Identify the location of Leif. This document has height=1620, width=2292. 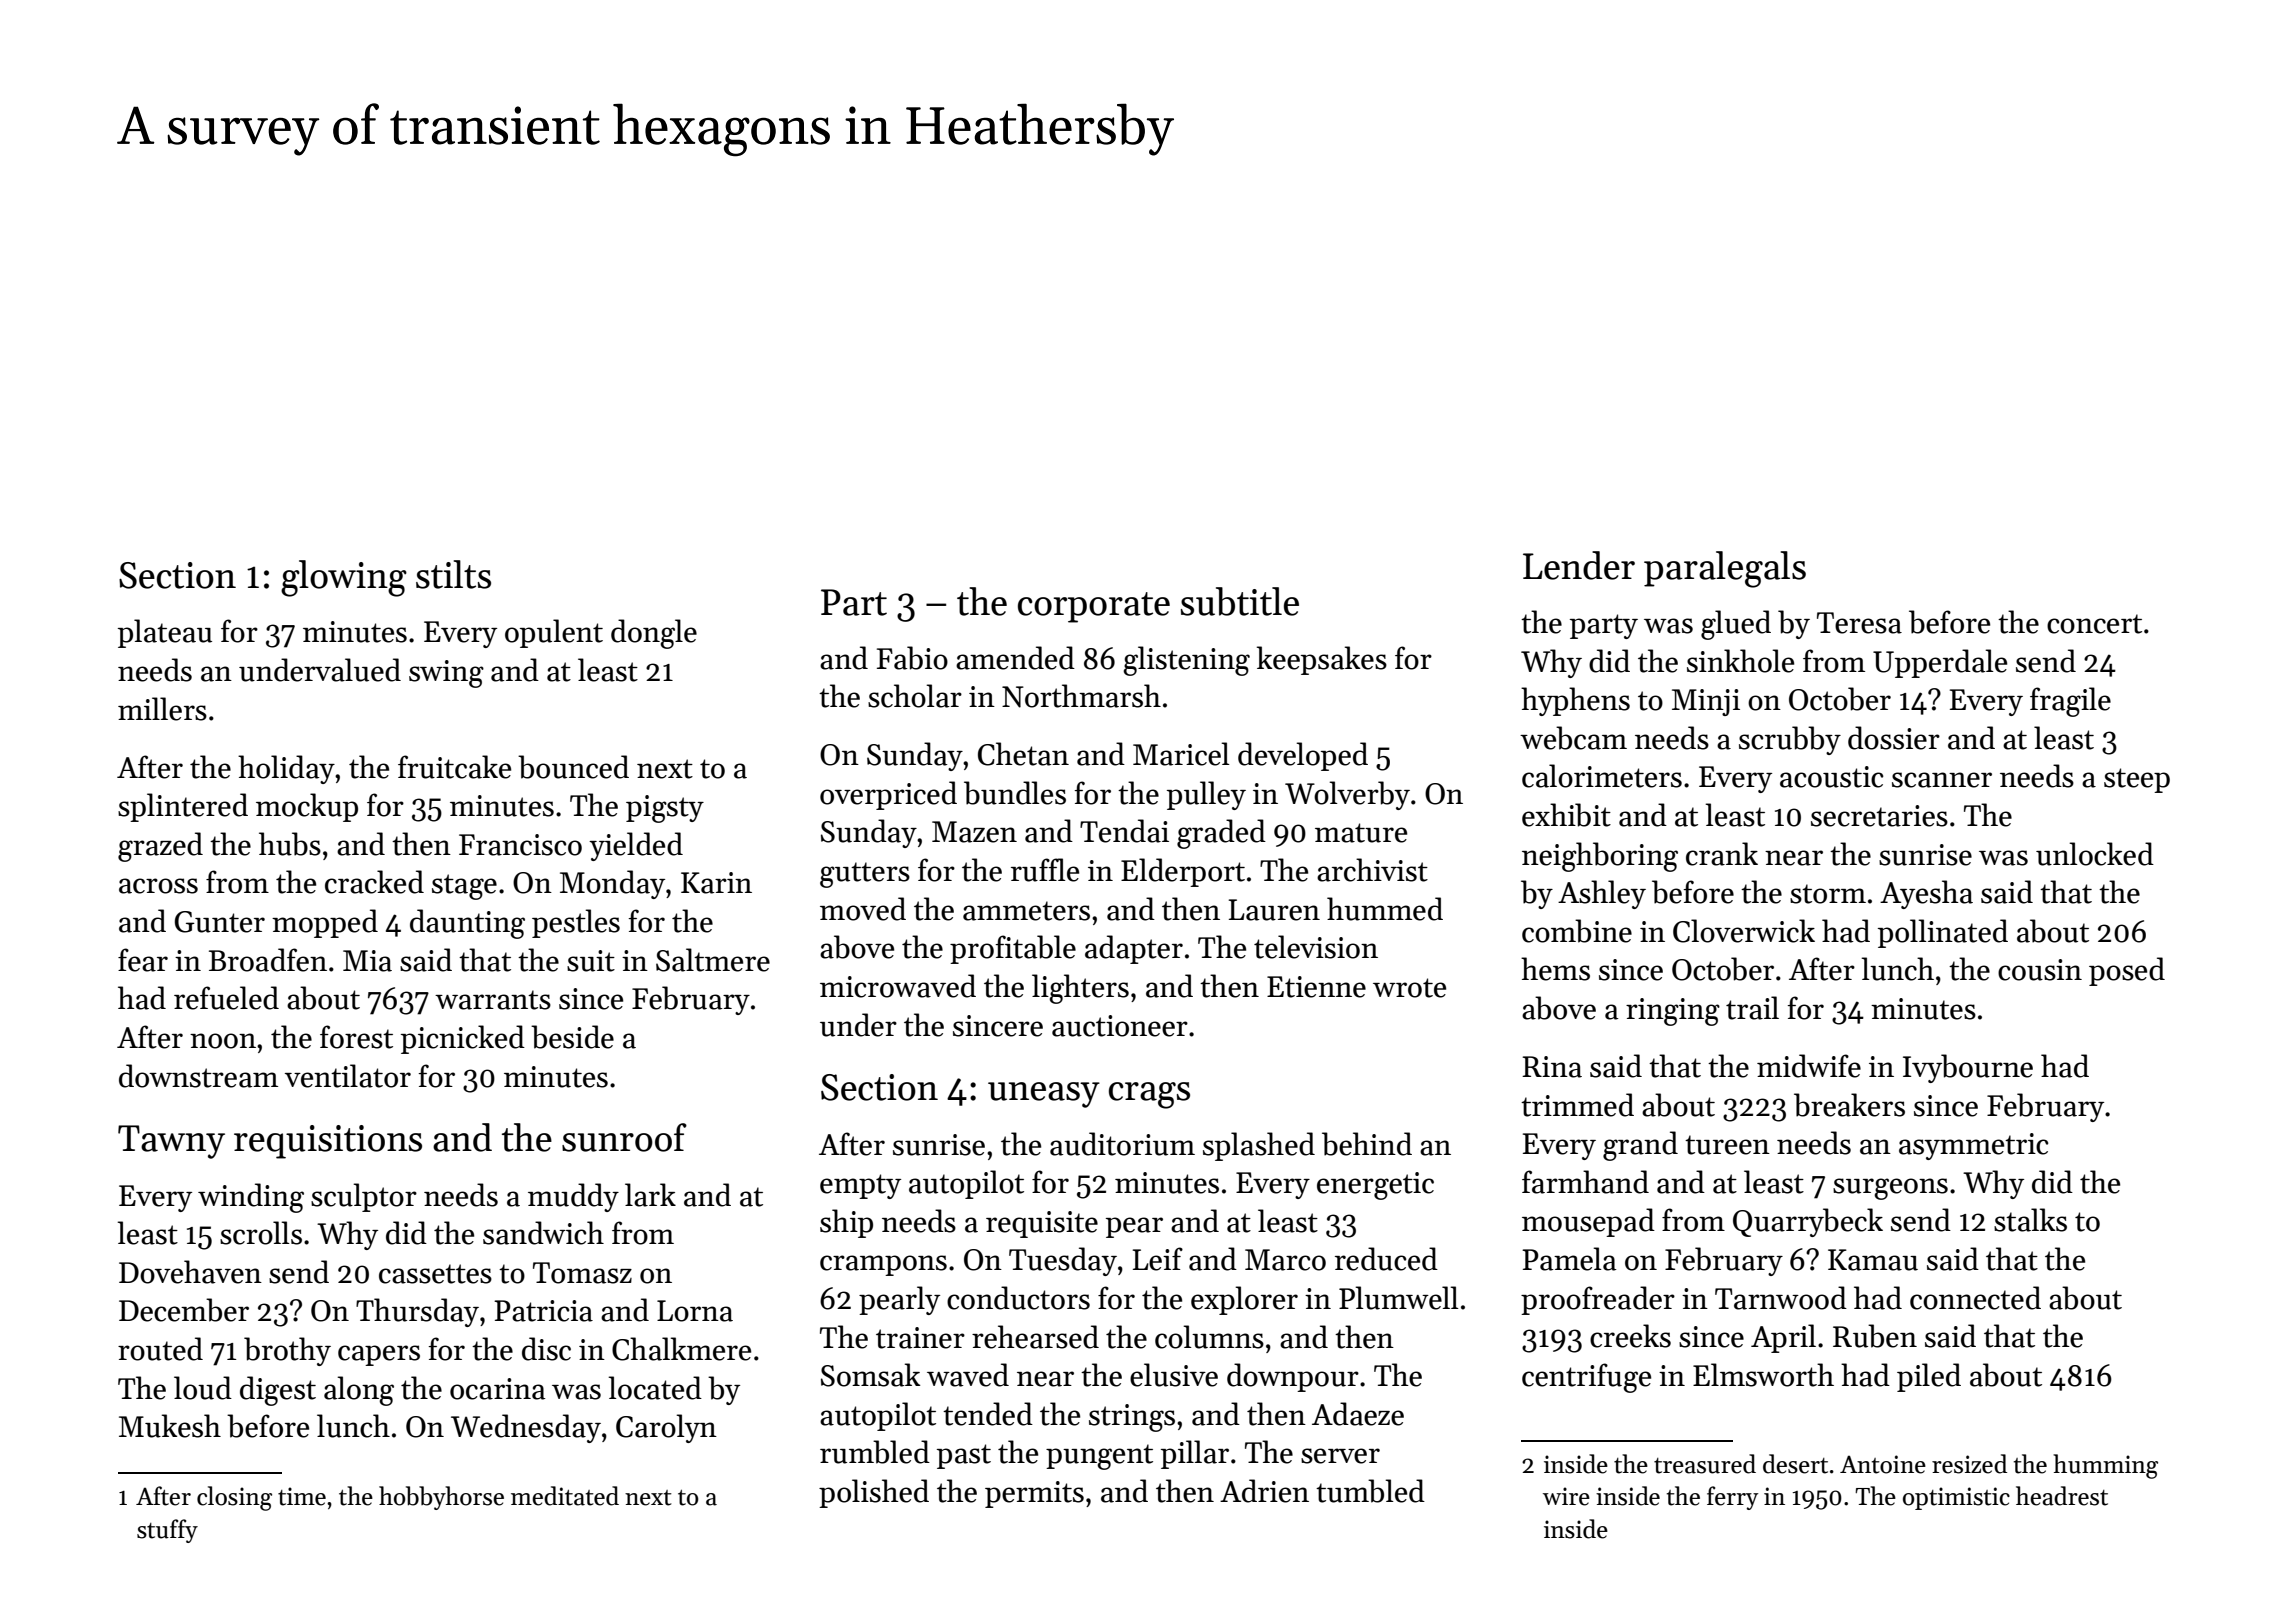
(1158, 1259).
